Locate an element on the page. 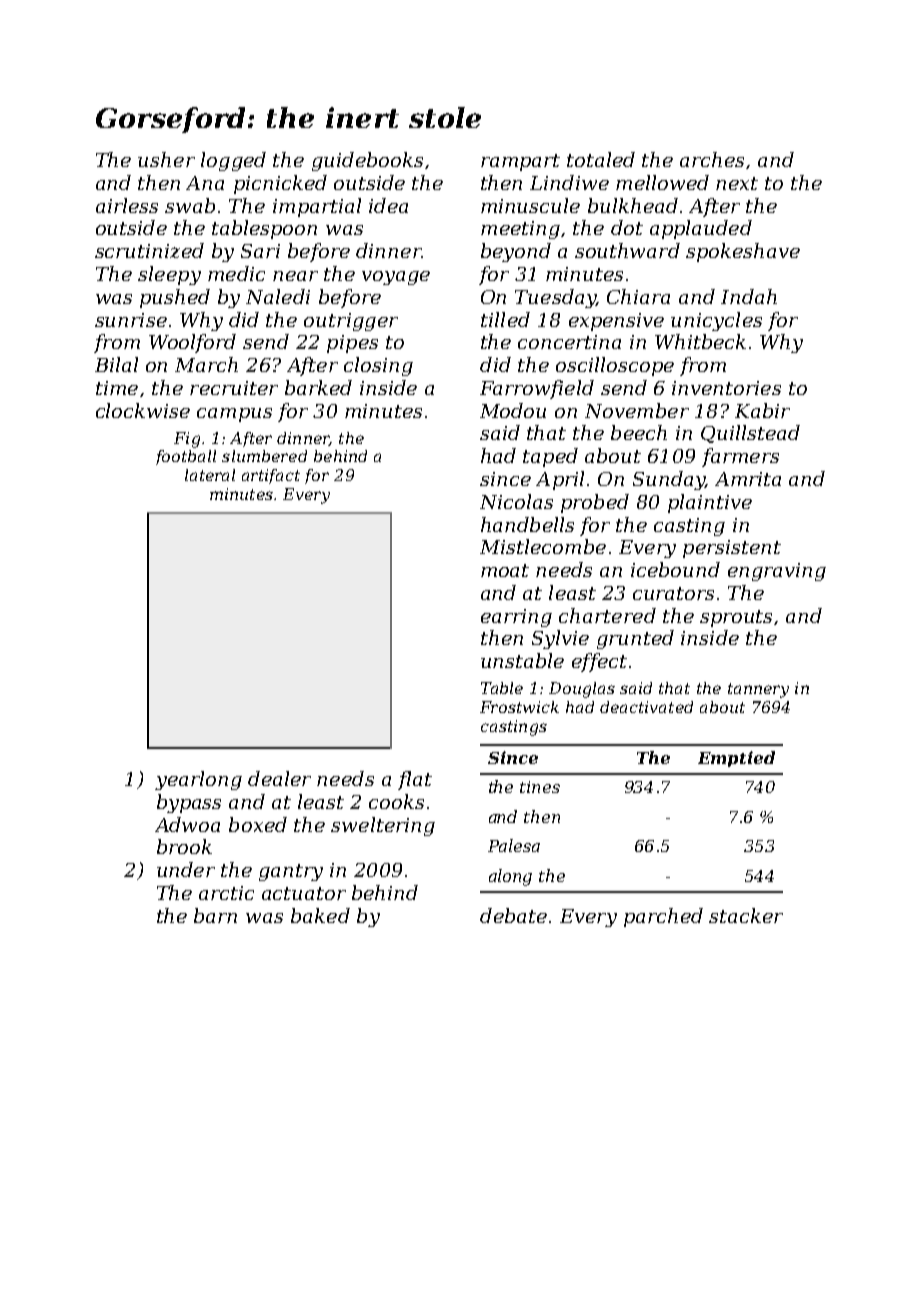  barn is located at coordinates (215, 915).
